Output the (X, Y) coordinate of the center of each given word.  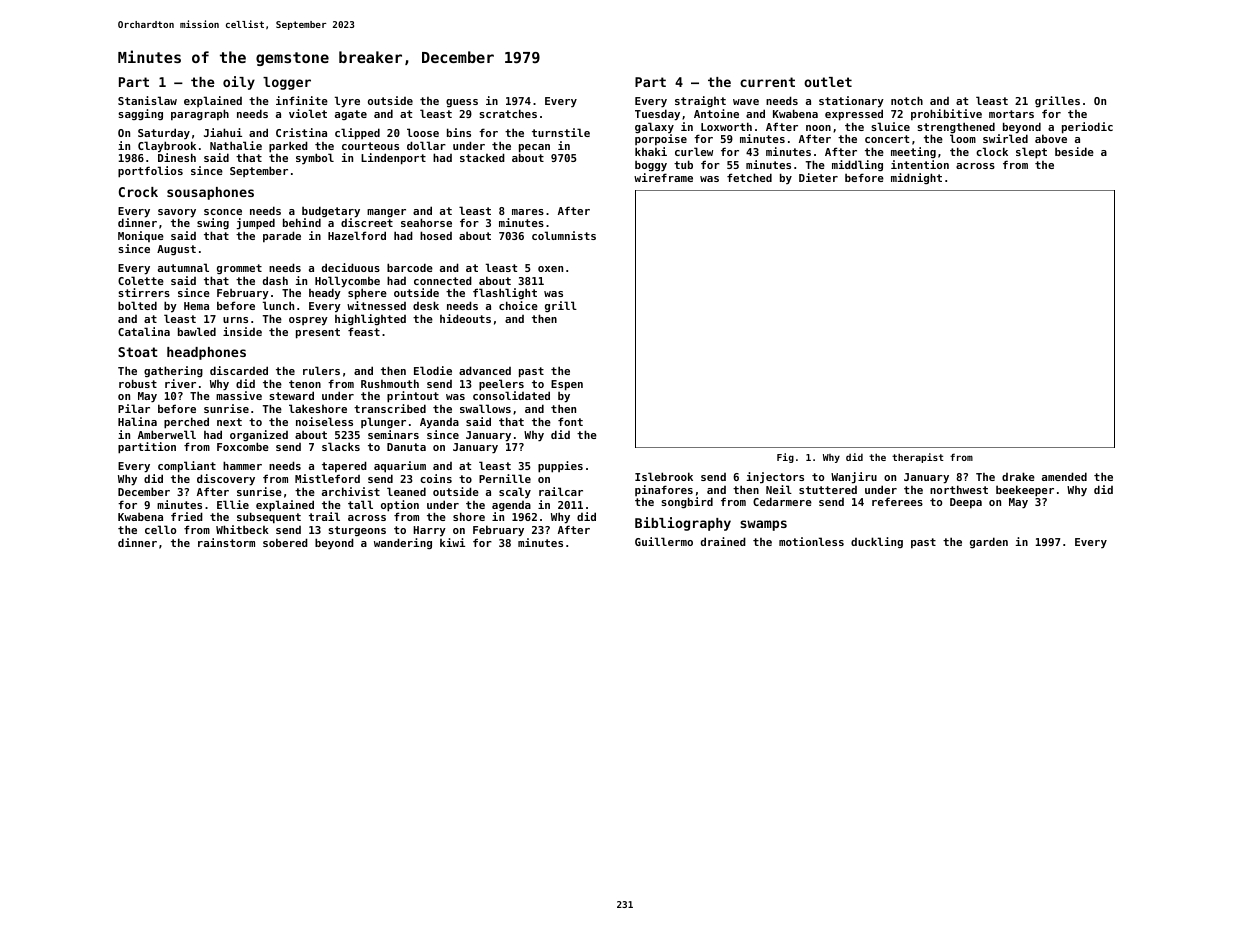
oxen (550, 269)
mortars (1011, 114)
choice (518, 305)
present (318, 333)
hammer (242, 465)
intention (920, 164)
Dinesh (177, 157)
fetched (749, 177)
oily (239, 83)
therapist (918, 458)
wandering (403, 543)
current (767, 82)
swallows (485, 408)
